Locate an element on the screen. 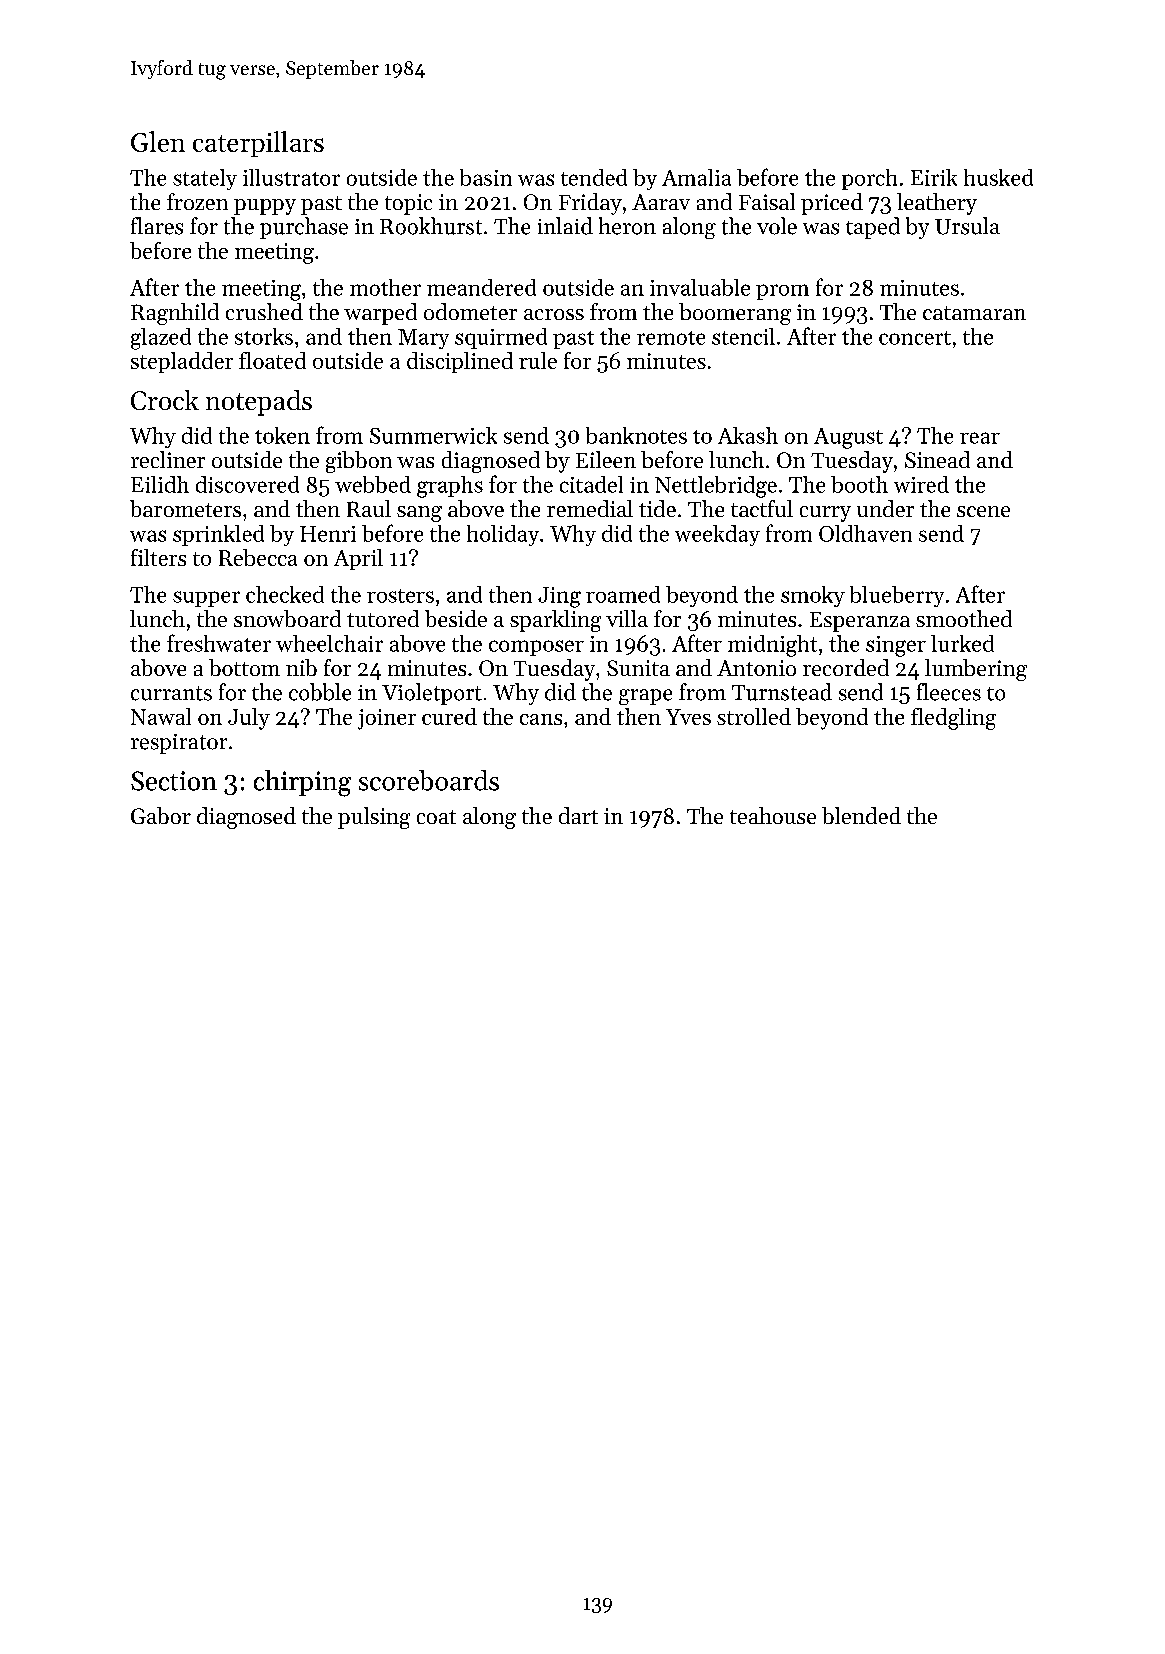  Amalia is located at coordinates (696, 177).
